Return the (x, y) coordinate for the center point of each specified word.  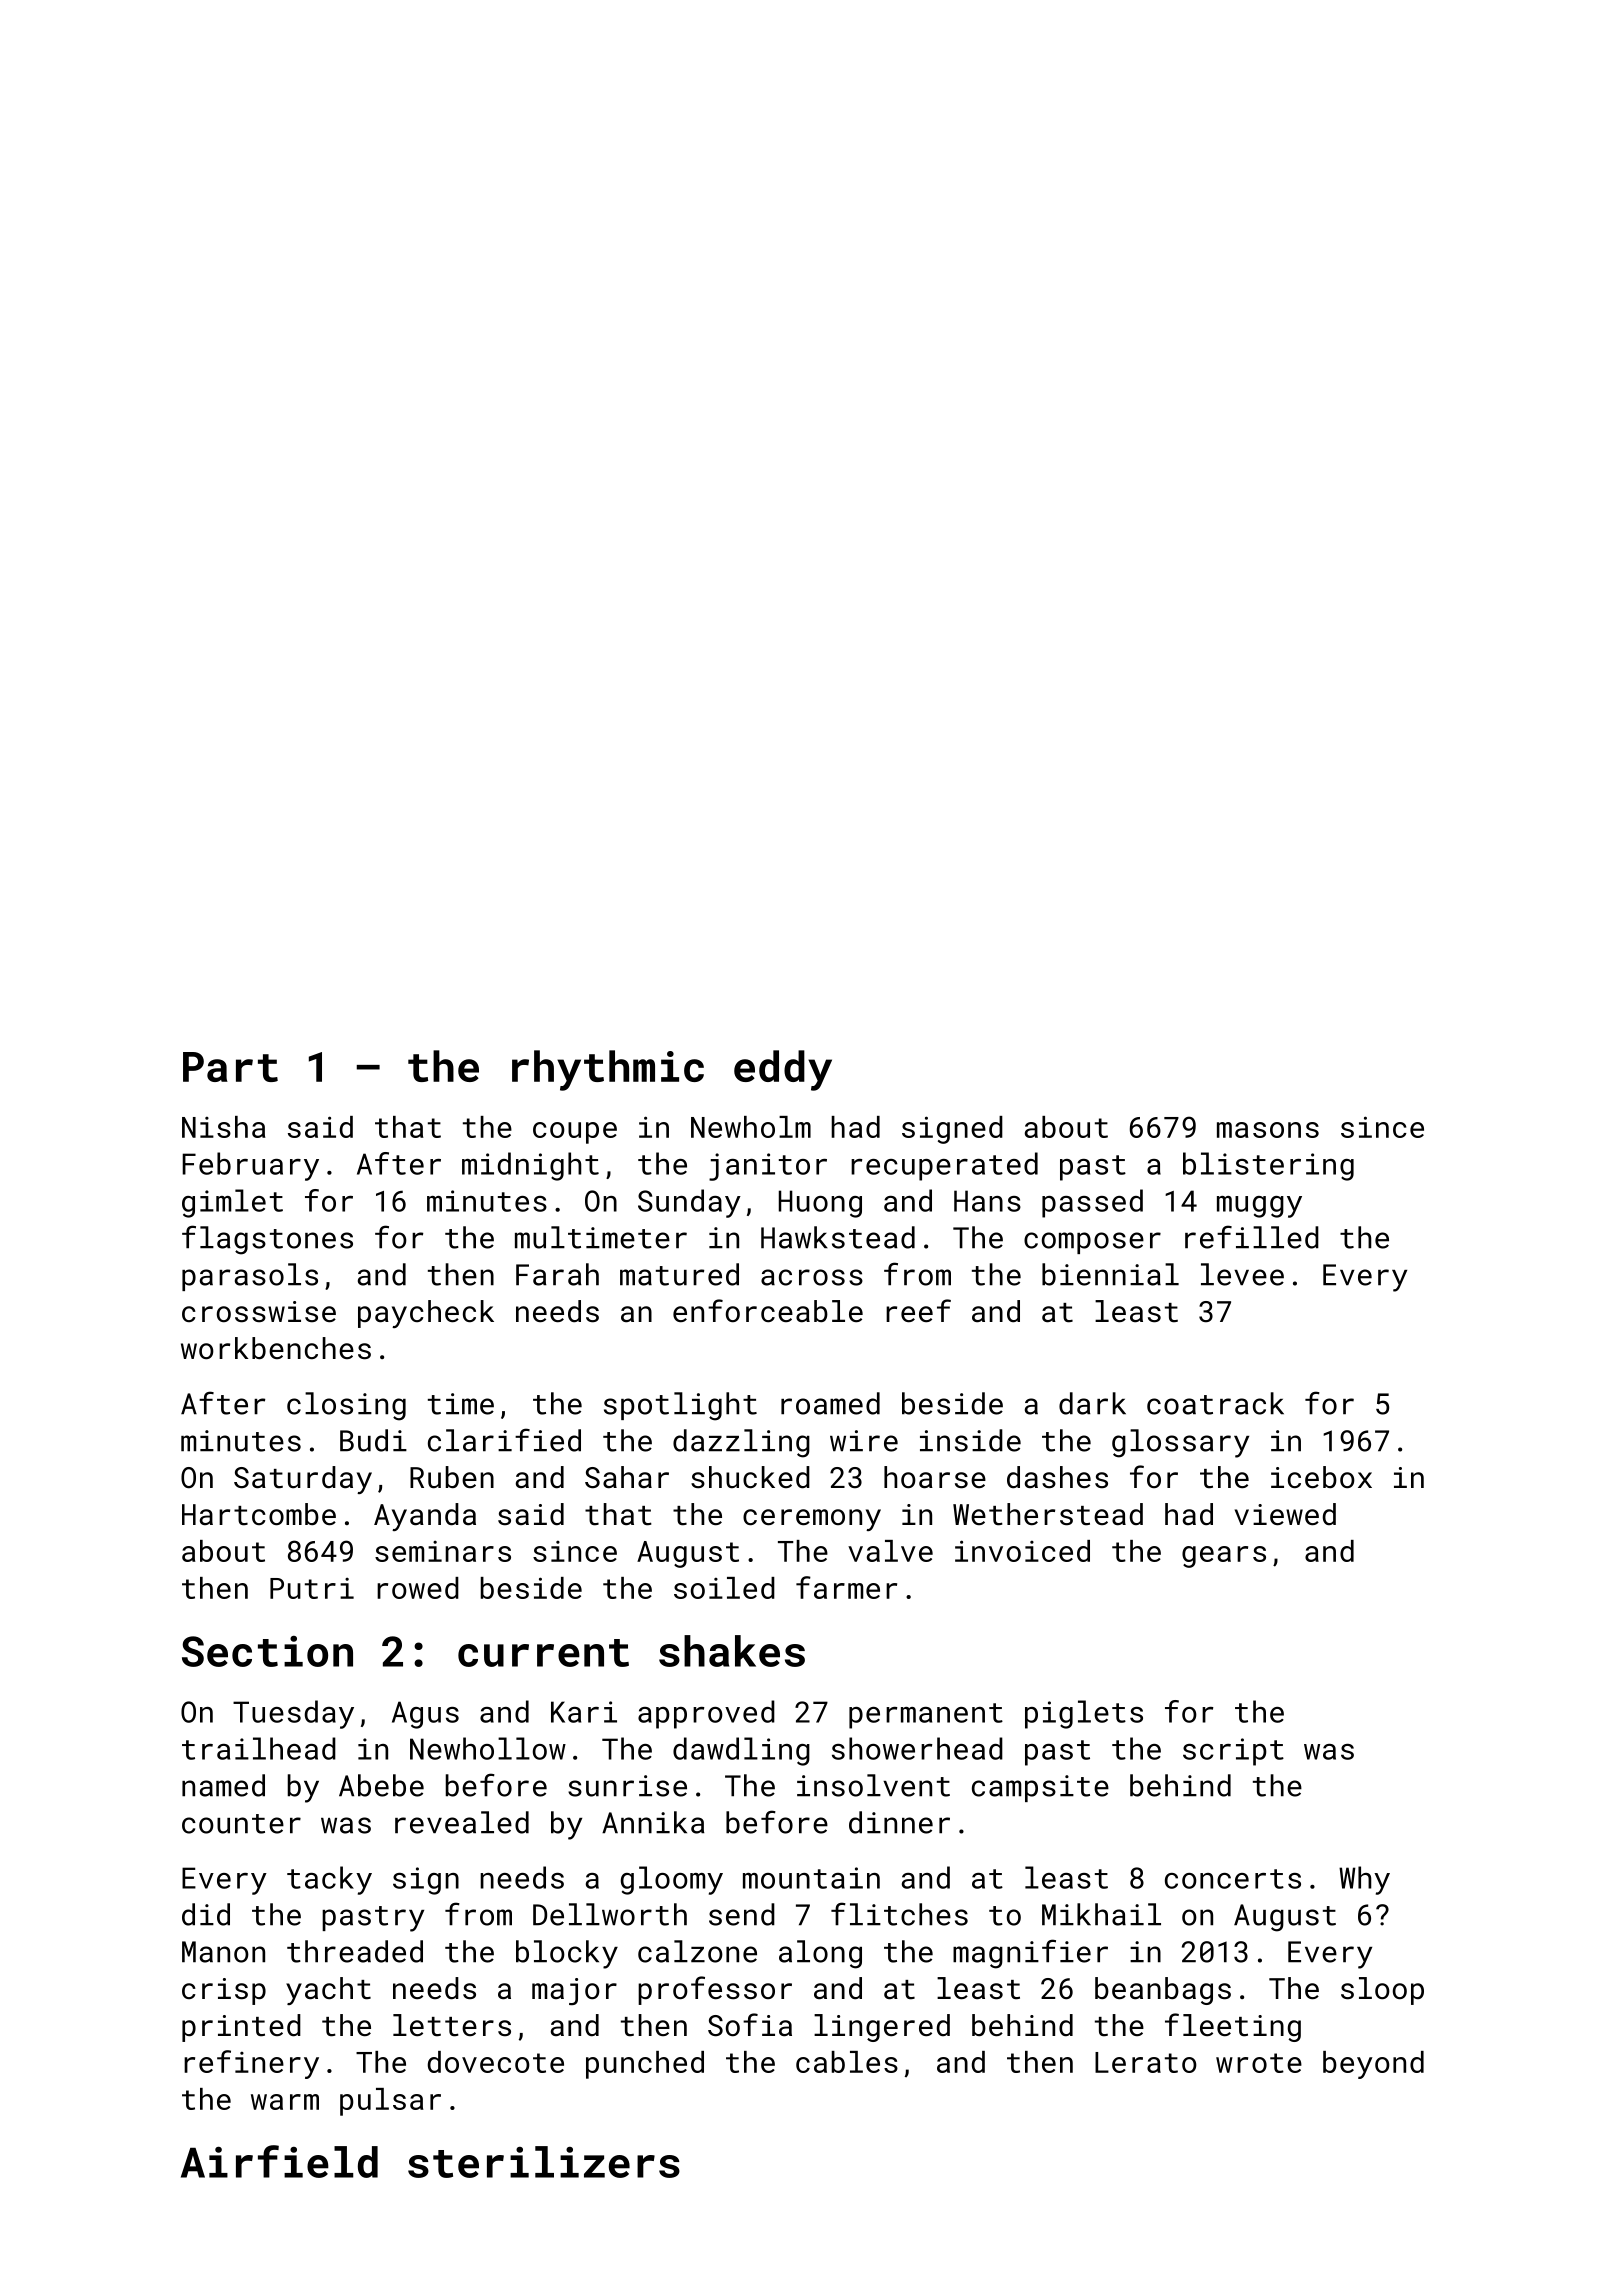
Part (230, 1067)
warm (285, 2102)
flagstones (267, 1240)
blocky (567, 1954)
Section (267, 1651)
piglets (1084, 1714)
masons (1268, 1130)
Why (1364, 1880)
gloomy (672, 1880)
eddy (783, 1070)
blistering (1268, 1166)
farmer (846, 1587)
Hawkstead (838, 1237)
